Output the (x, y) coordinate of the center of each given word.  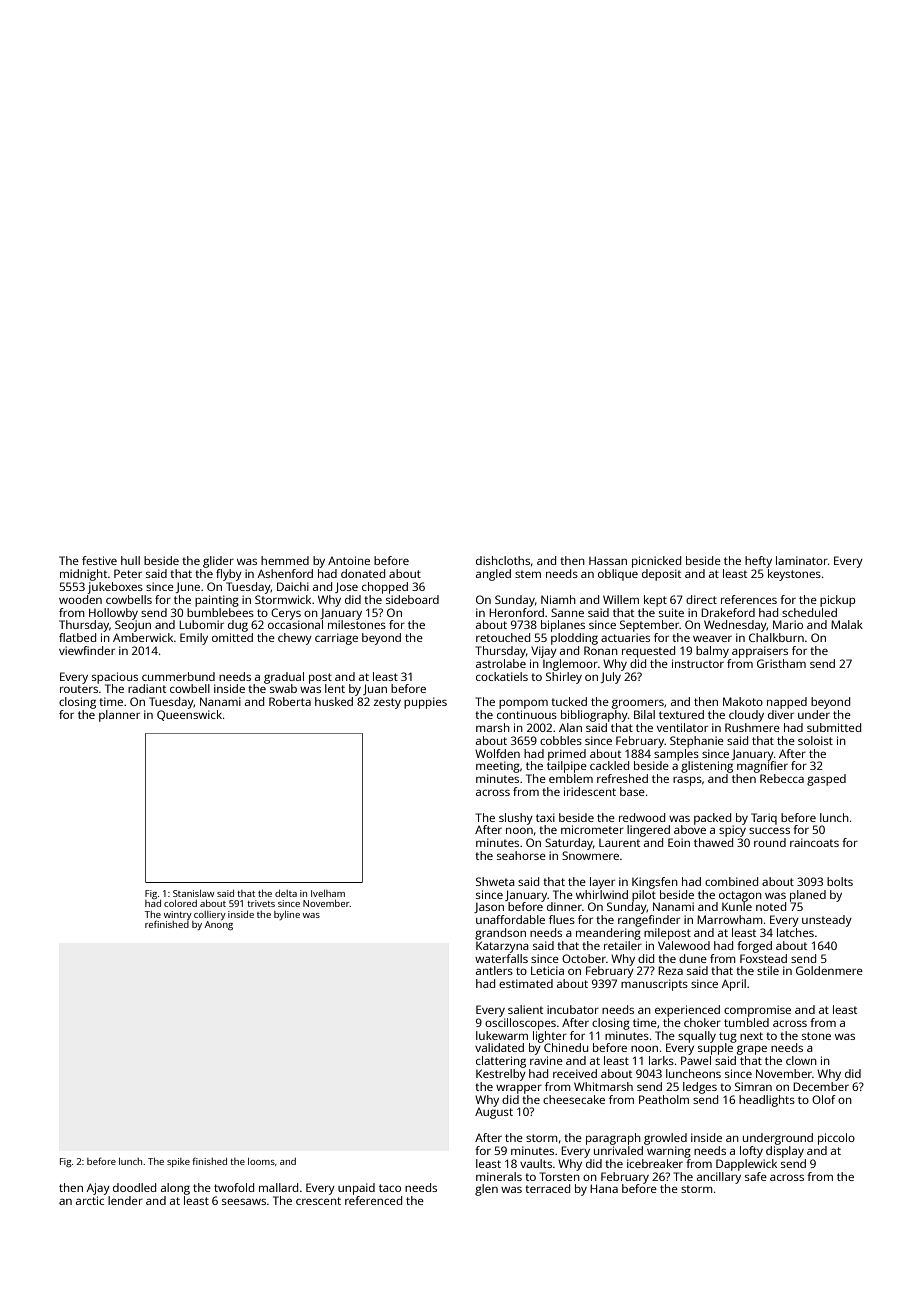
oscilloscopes (520, 1024)
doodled (134, 1187)
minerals (499, 1176)
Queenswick (189, 715)
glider (218, 562)
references (749, 599)
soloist (815, 740)
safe (756, 1176)
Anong (219, 925)
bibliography (594, 716)
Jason (489, 908)
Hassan (608, 560)
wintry (178, 916)
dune (693, 958)
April (734, 985)
